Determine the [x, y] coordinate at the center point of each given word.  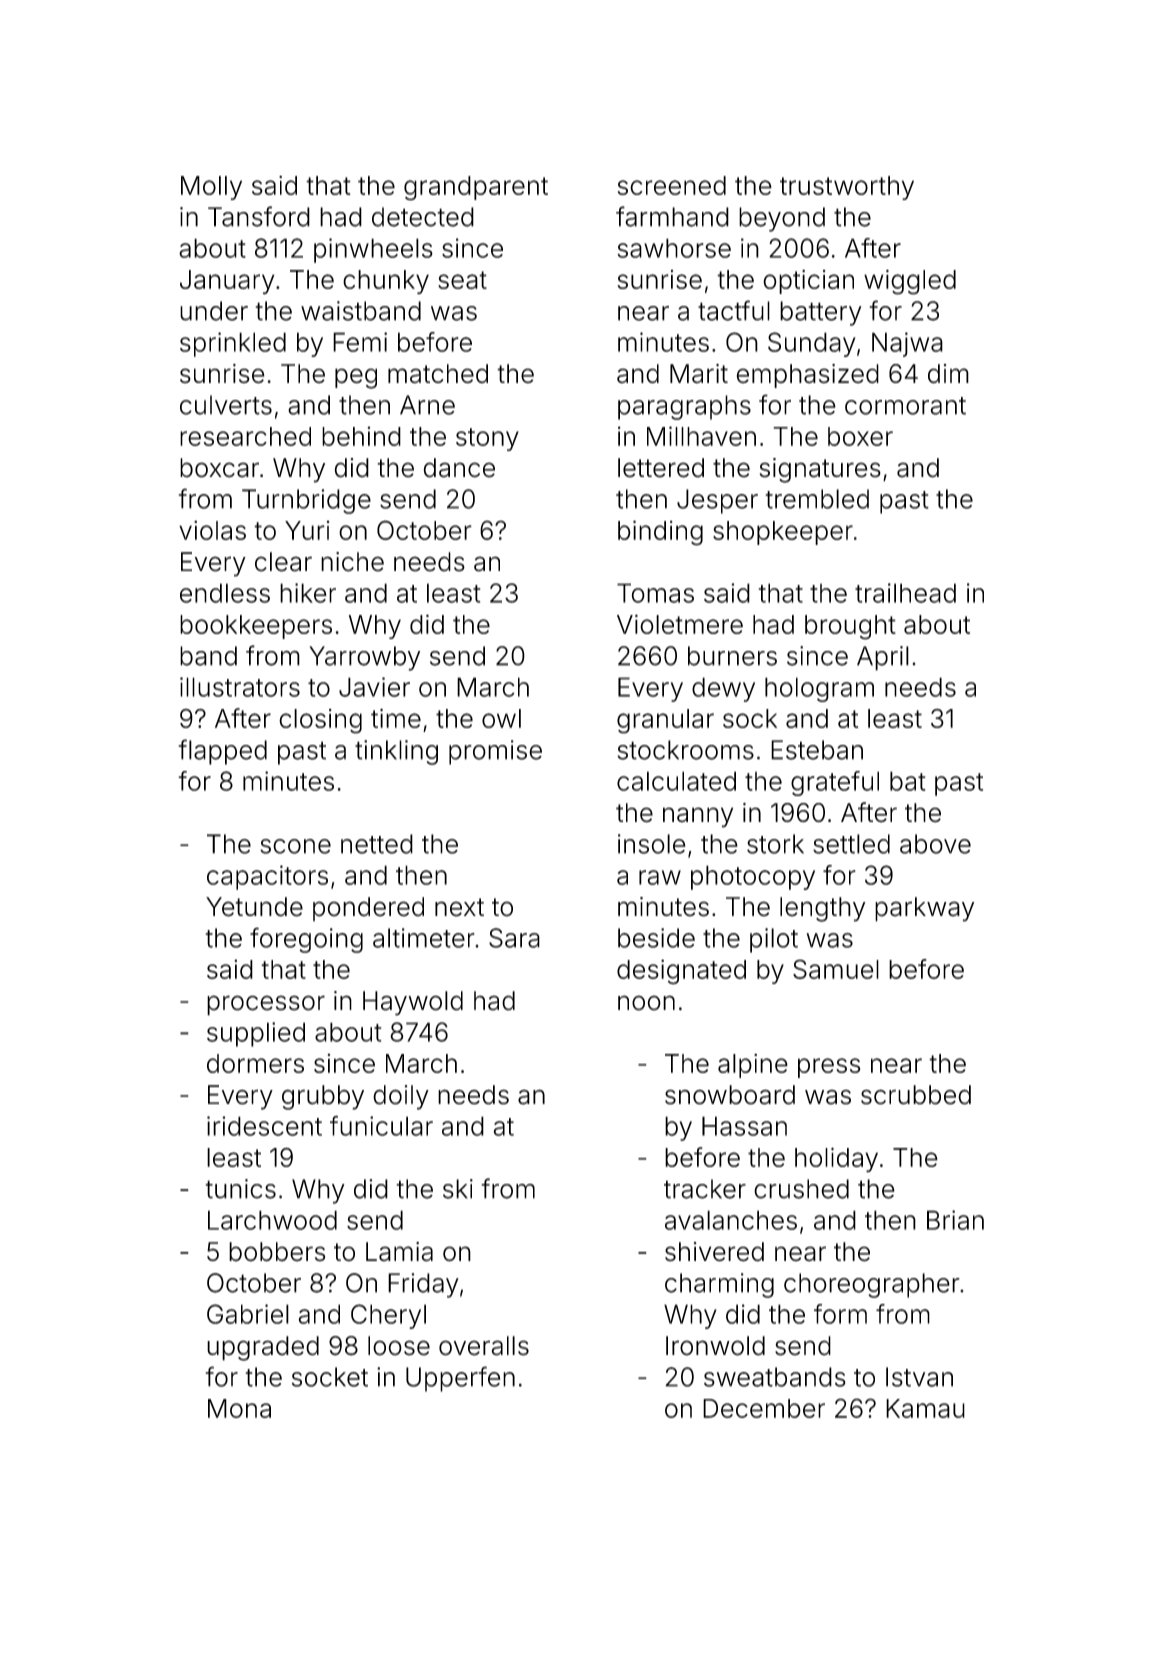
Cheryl [388, 1316]
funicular [381, 1126]
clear [283, 562]
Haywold [413, 1003]
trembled [817, 499]
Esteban [817, 750]
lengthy [822, 909]
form [840, 1314]
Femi [360, 342]
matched [438, 374]
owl [501, 718]
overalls [484, 1346]
